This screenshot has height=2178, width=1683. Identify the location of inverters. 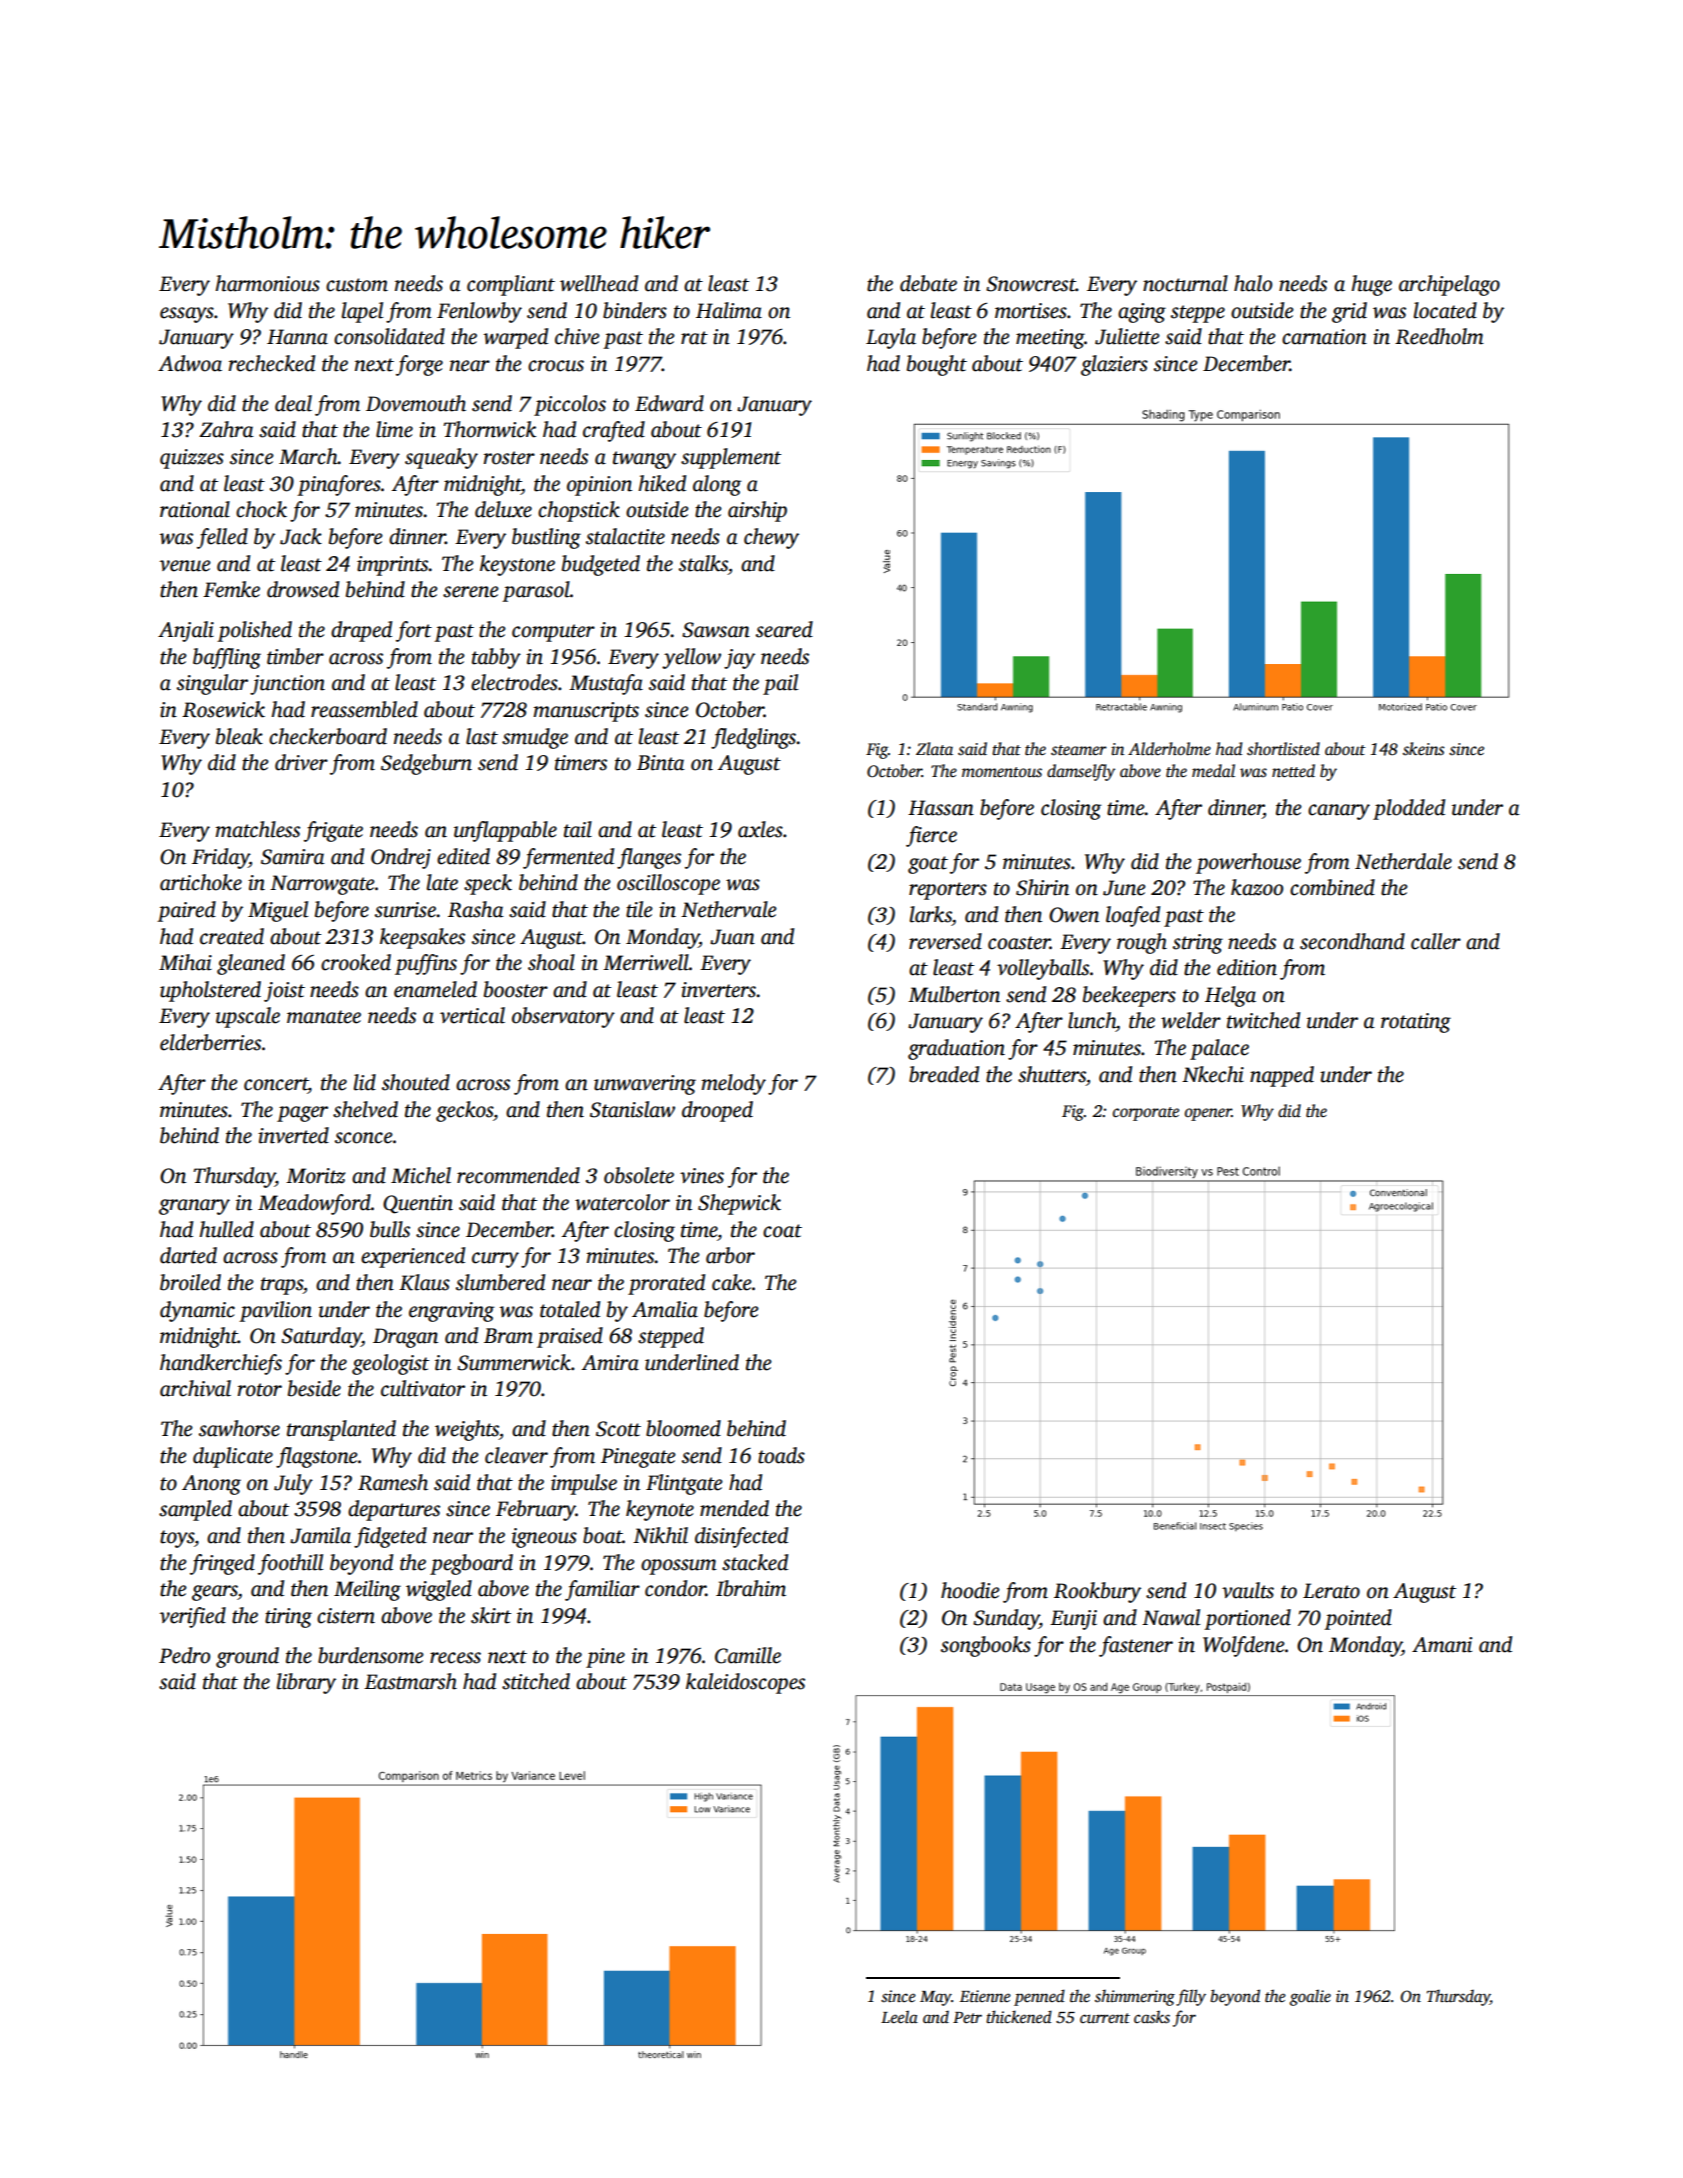
(718, 990).
